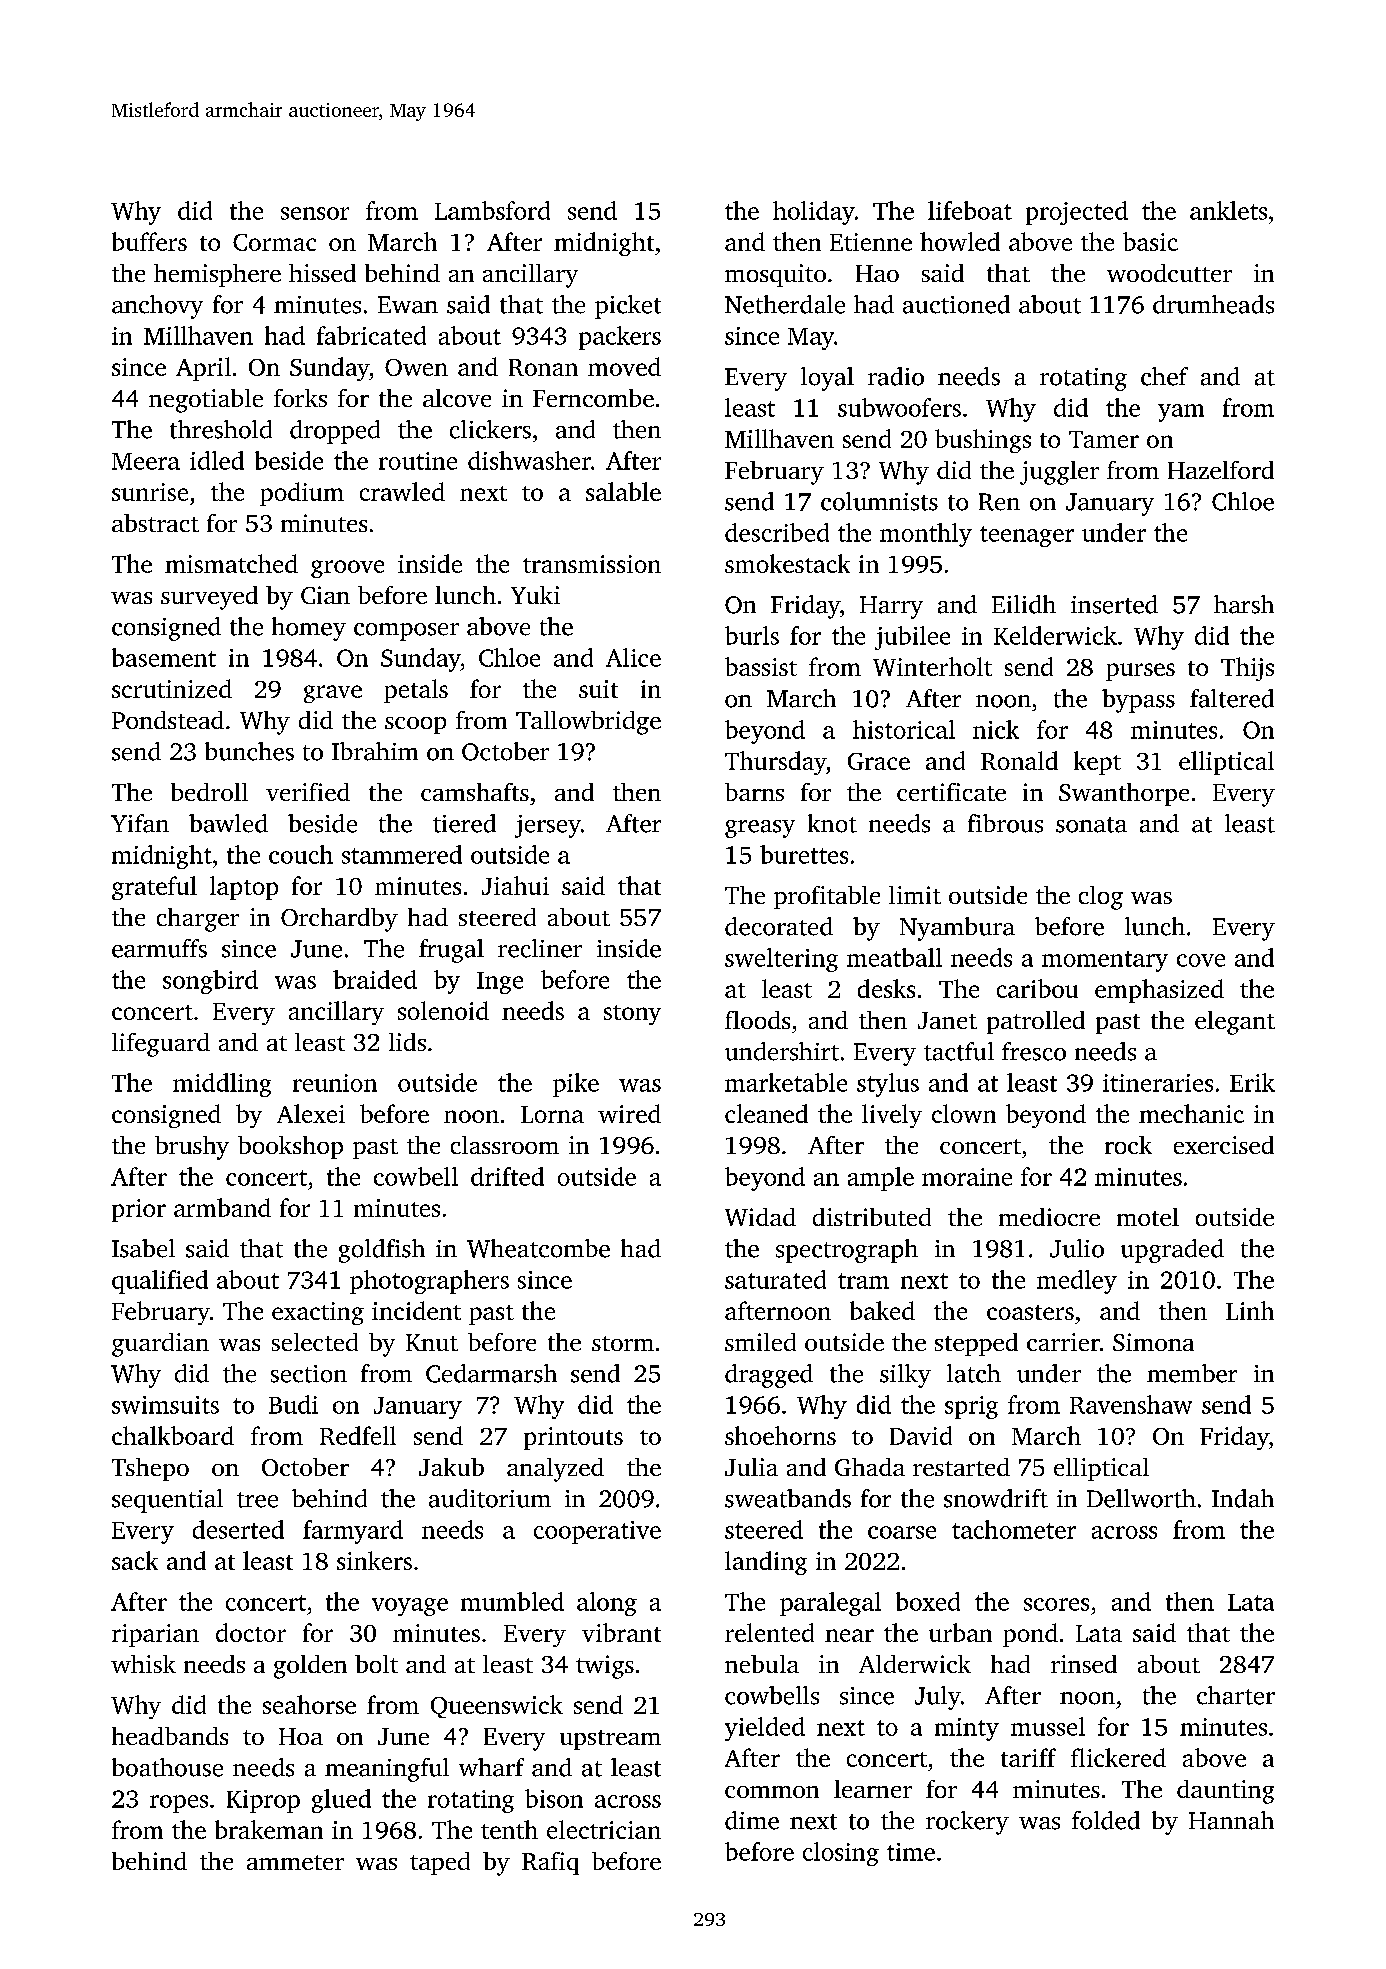 Image resolution: width=1386 pixels, height=1969 pixels. What do you see at coordinates (757, 1020) in the screenshot?
I see `floods` at bounding box center [757, 1020].
